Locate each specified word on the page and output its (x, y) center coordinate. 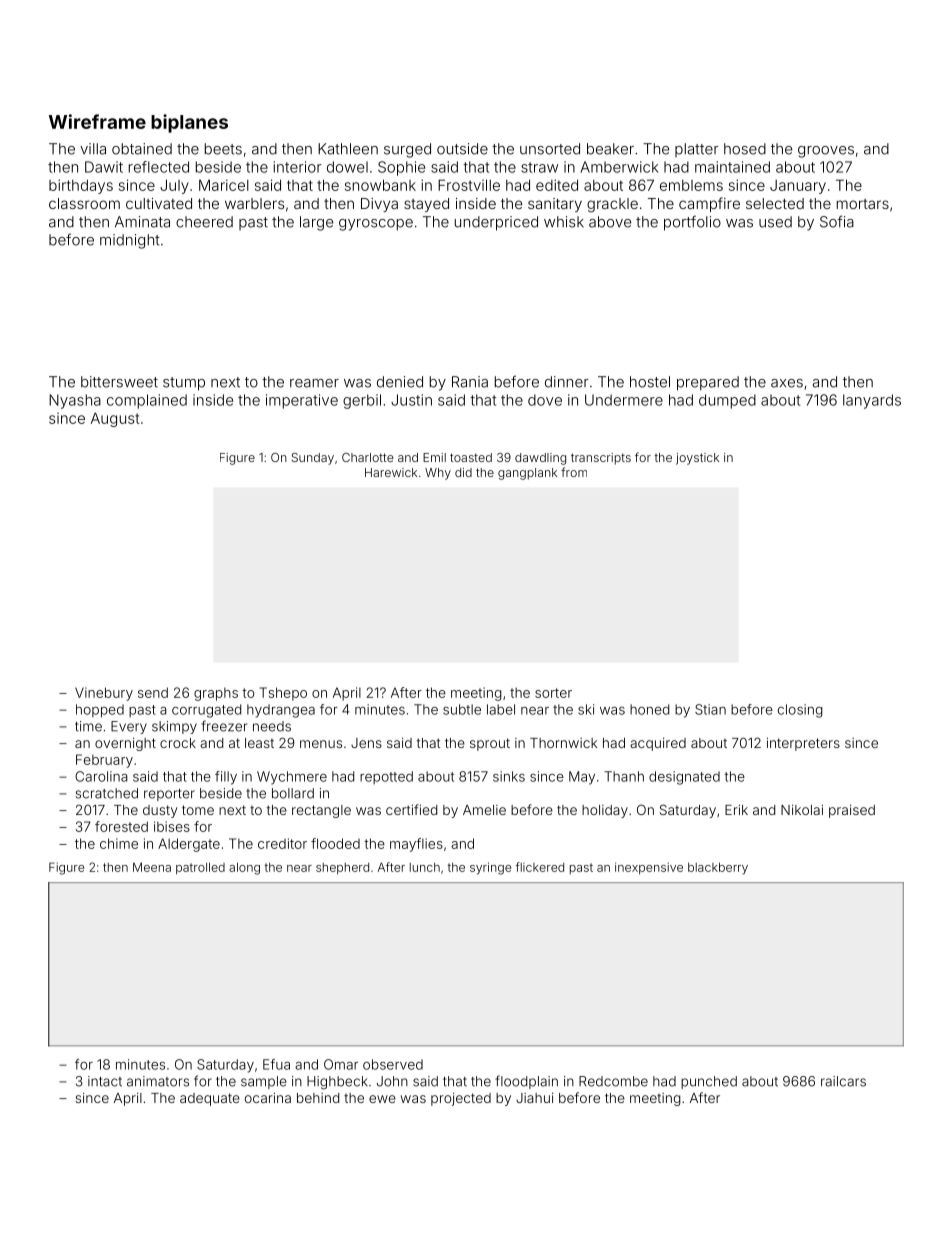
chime (119, 843)
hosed (745, 149)
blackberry (718, 869)
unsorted (550, 149)
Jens (366, 743)
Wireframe (97, 121)
